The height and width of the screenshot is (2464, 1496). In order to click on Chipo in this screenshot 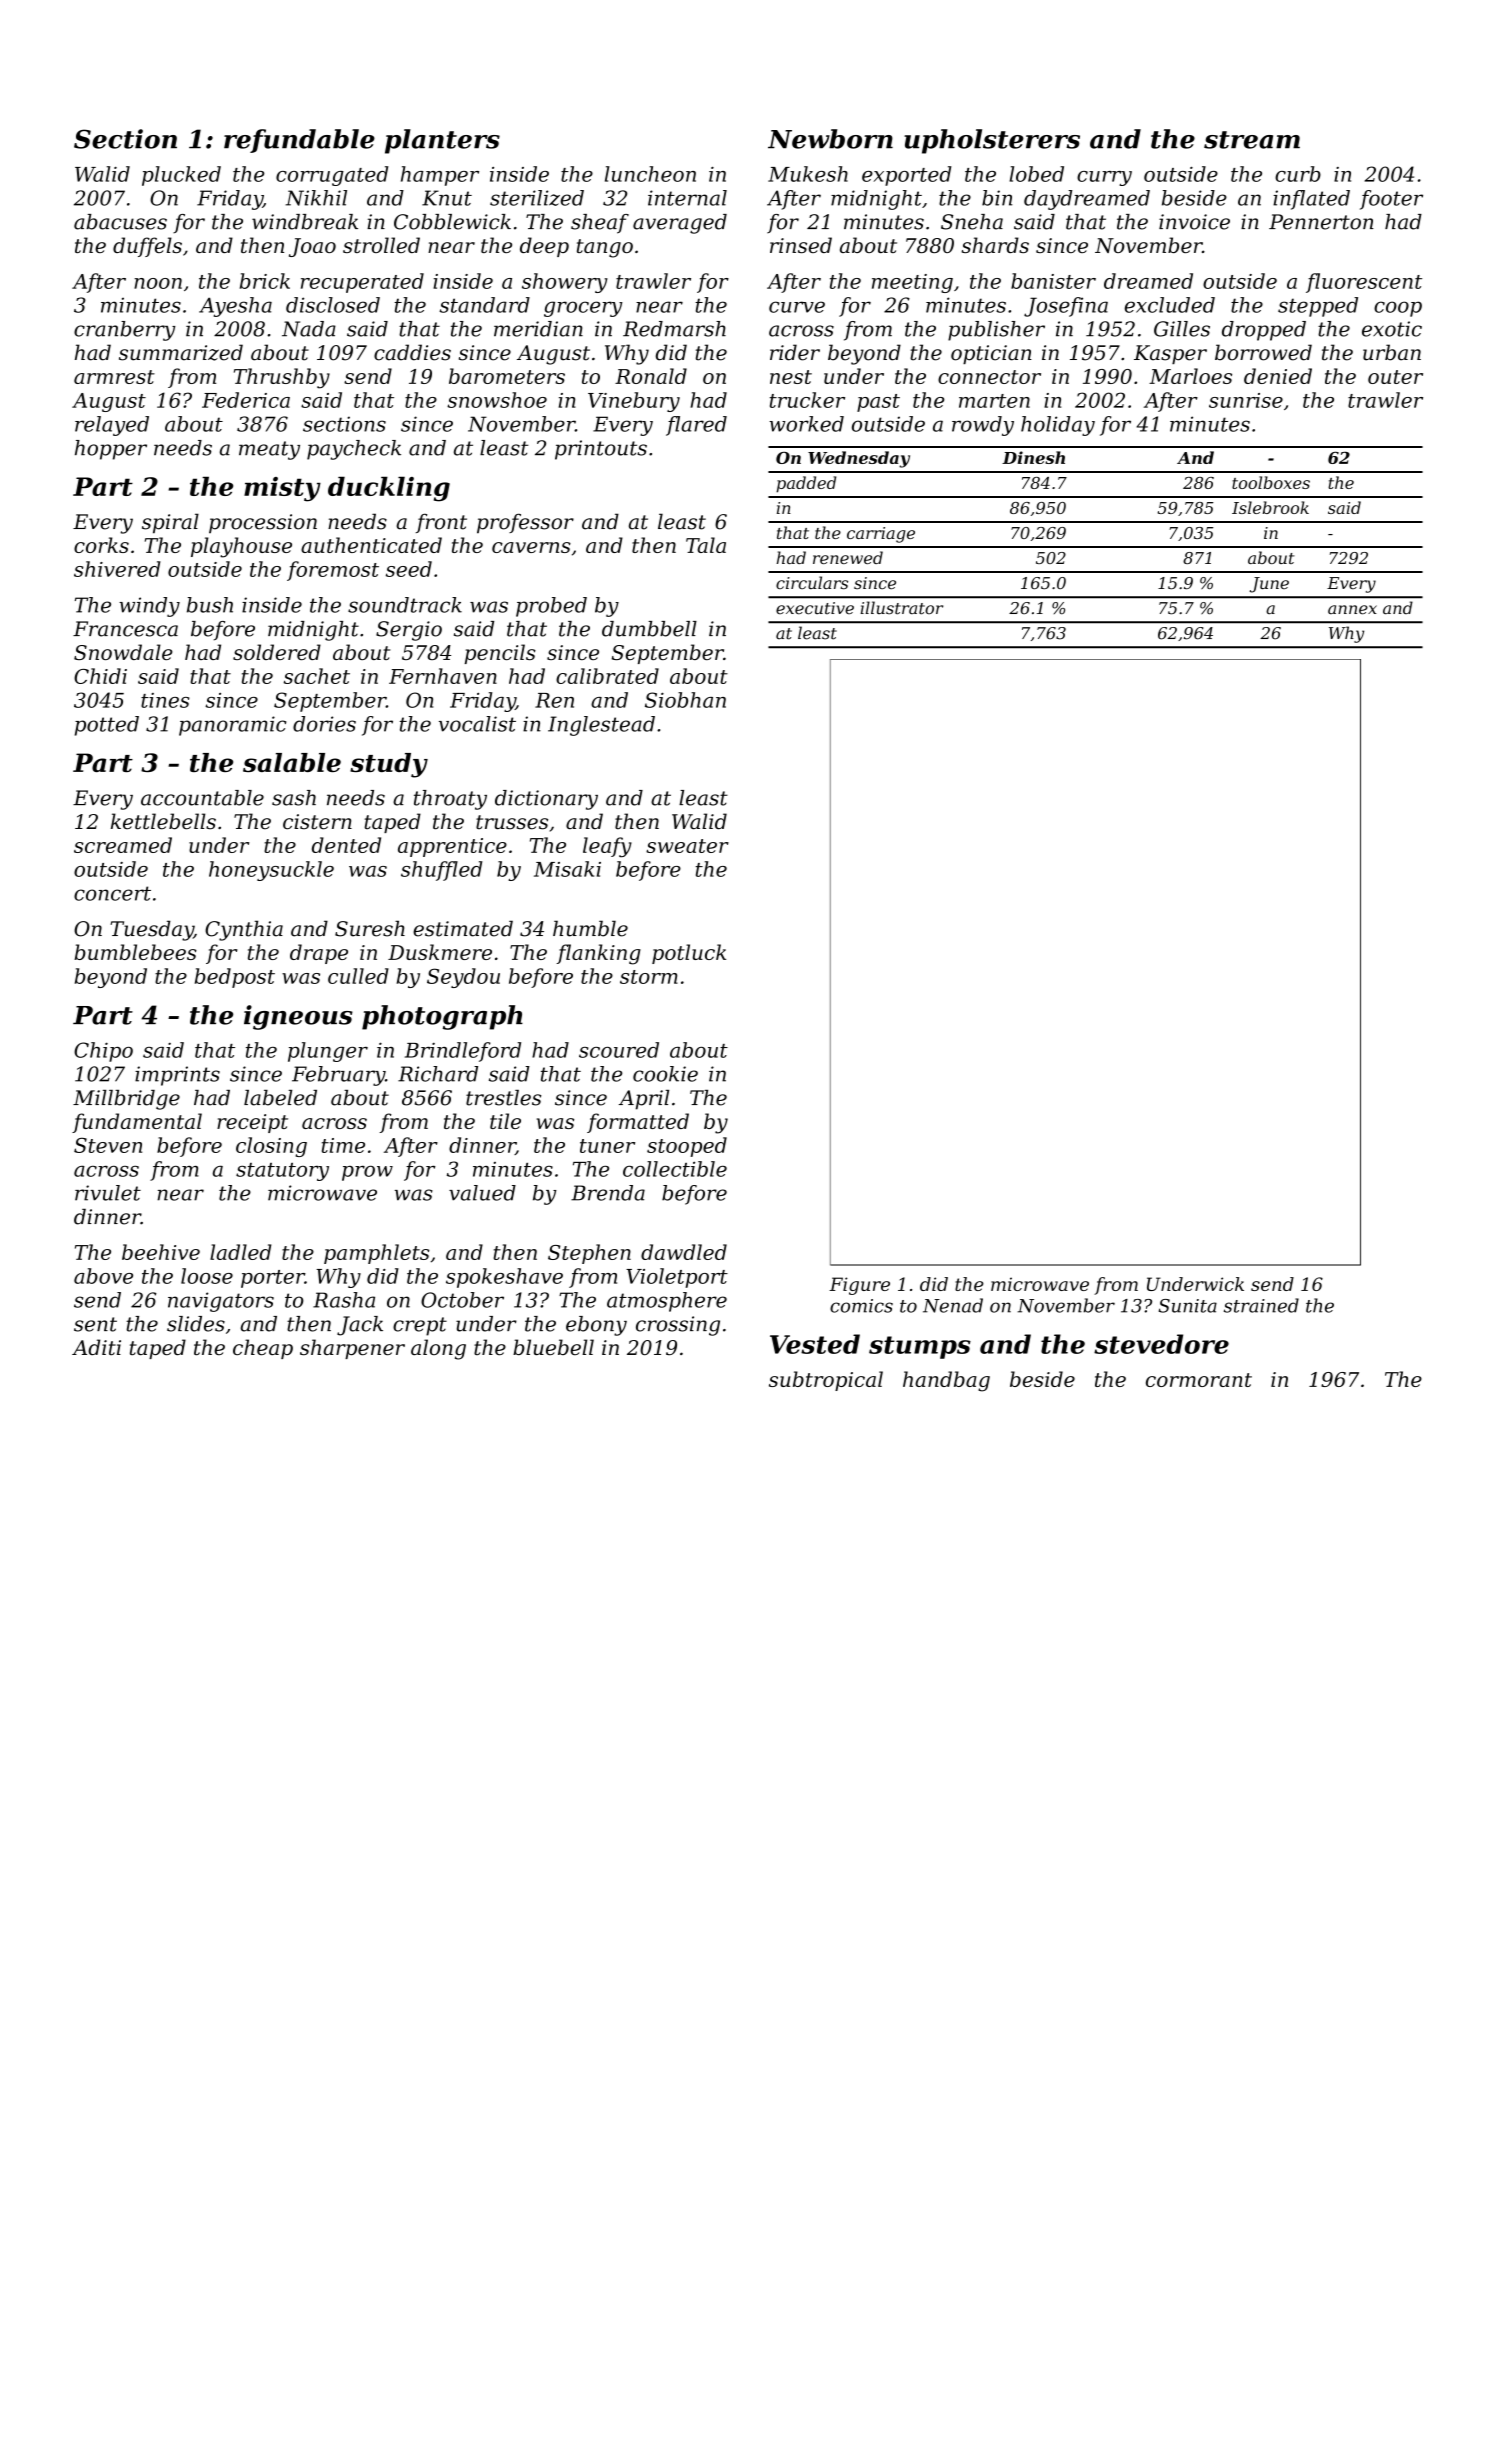, I will do `click(103, 1052)`.
